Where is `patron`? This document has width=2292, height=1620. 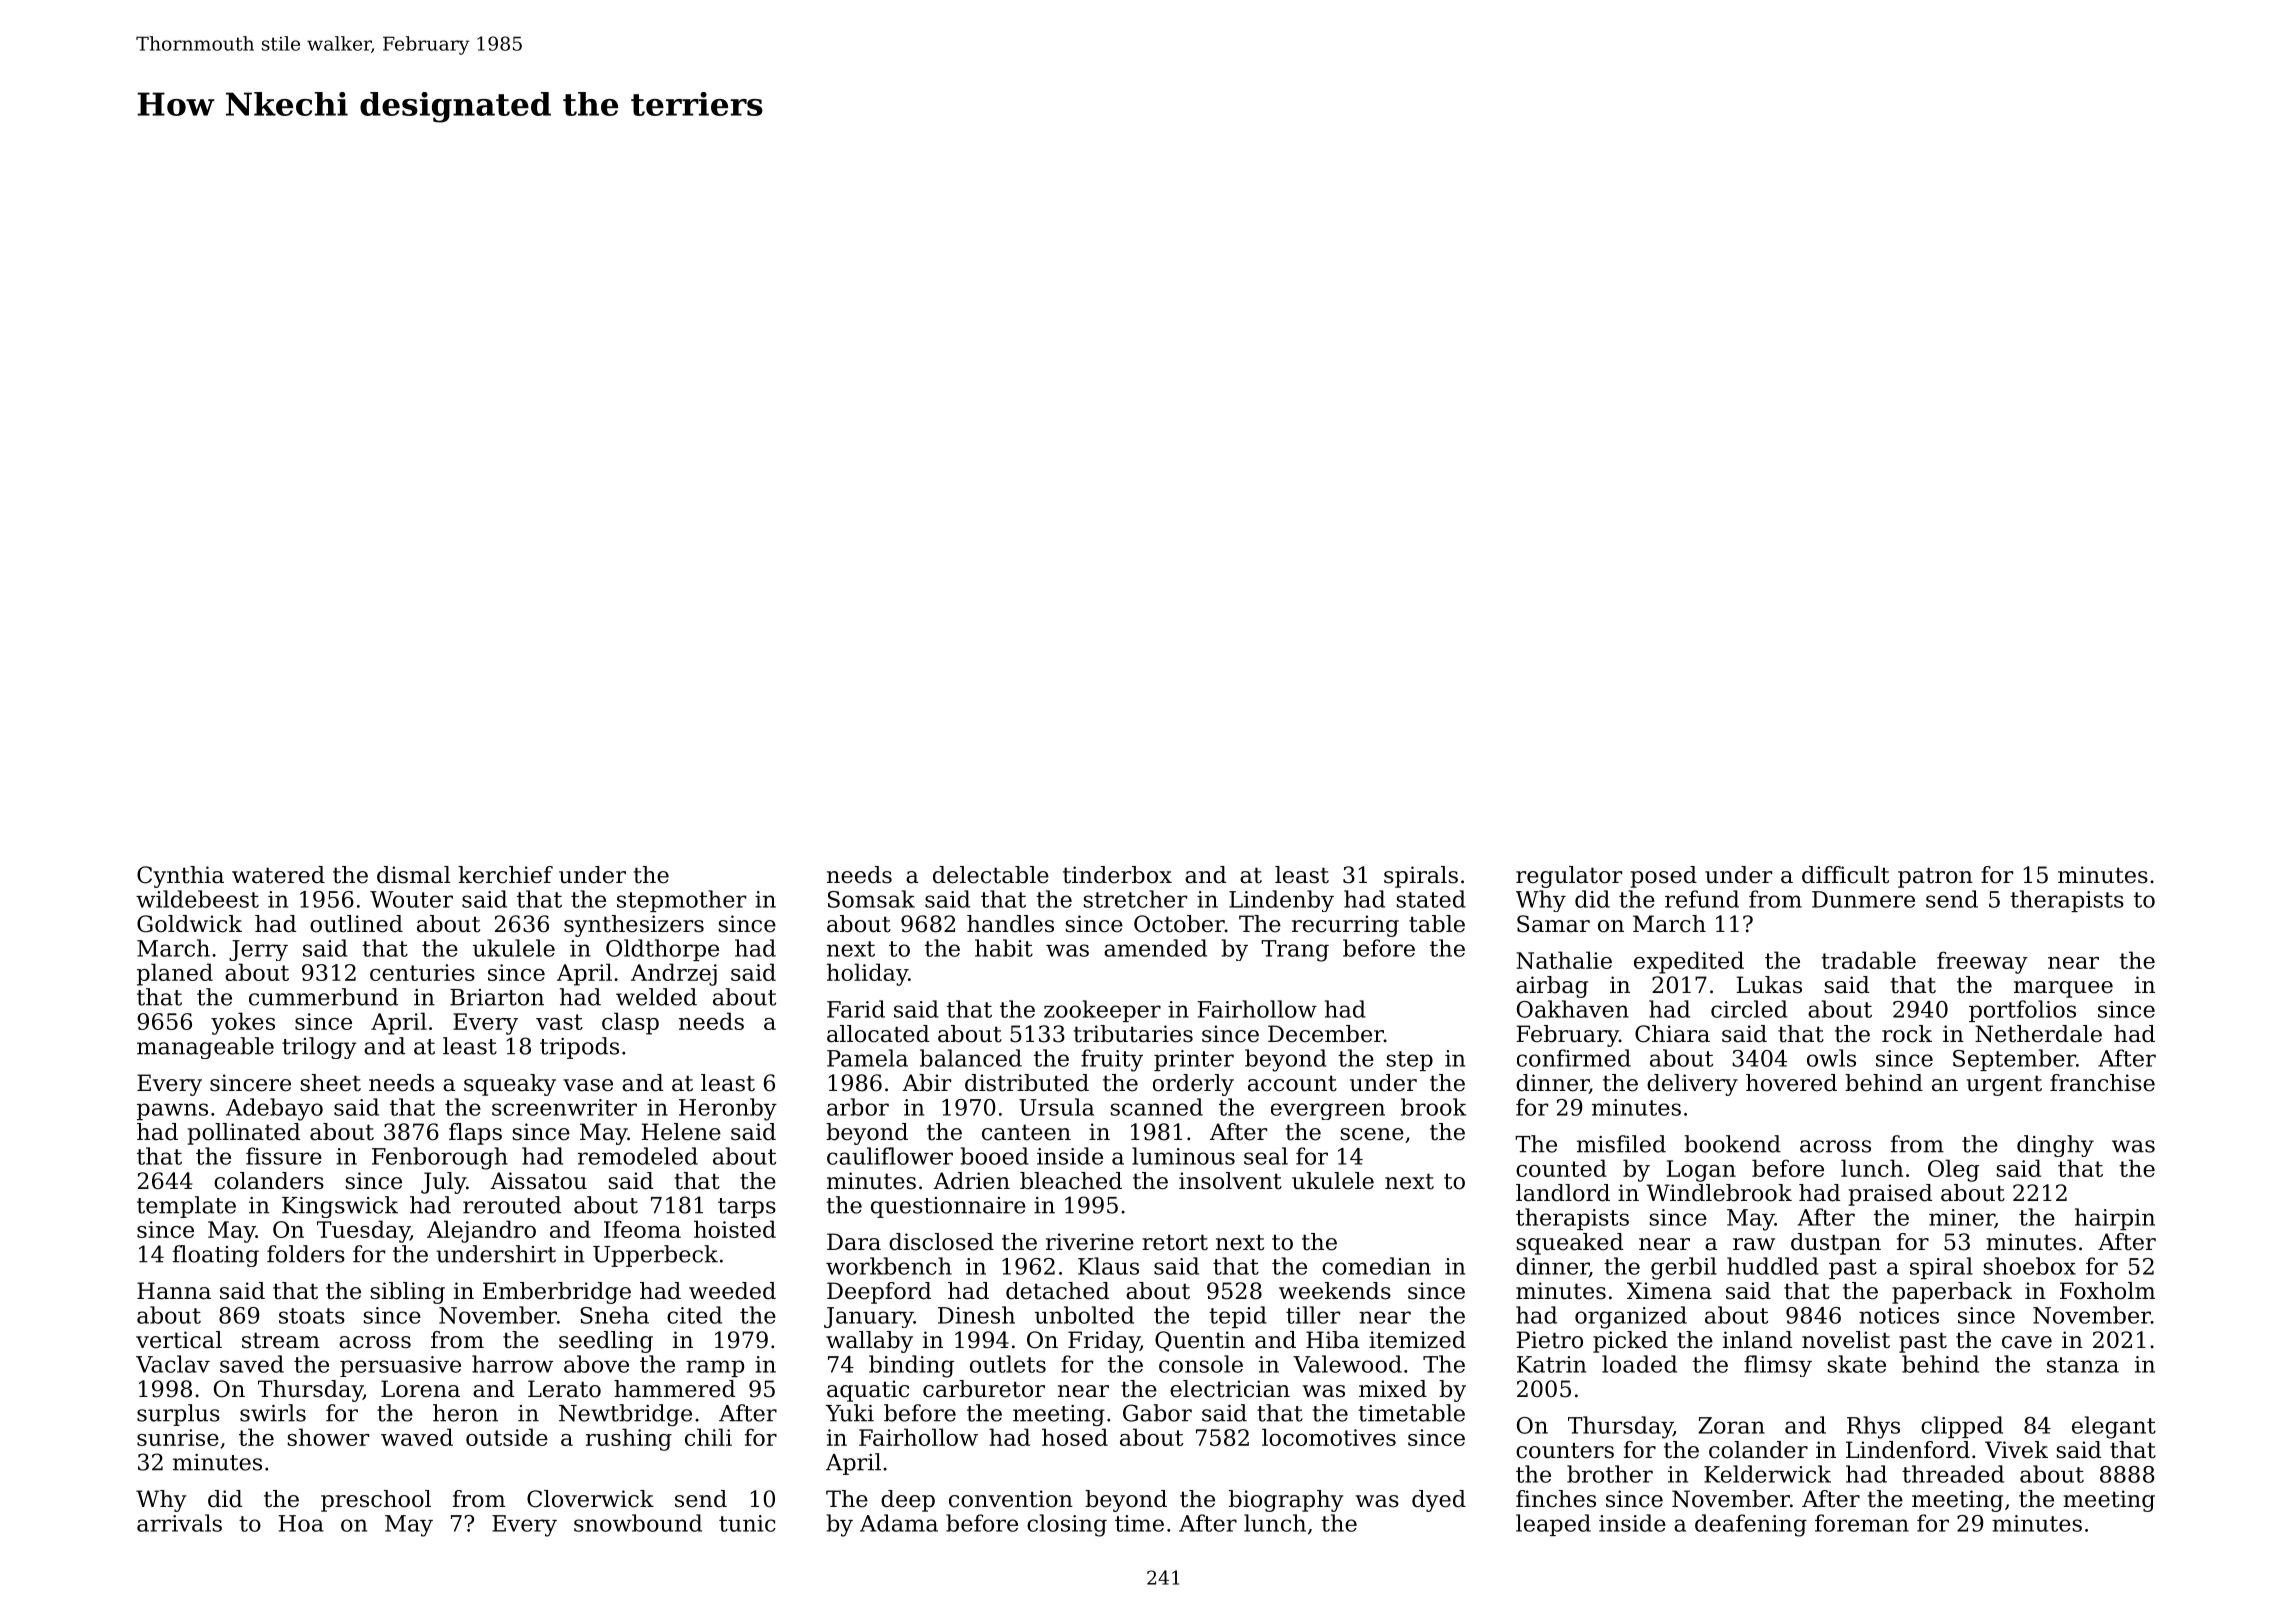
patron is located at coordinates (1935, 877).
